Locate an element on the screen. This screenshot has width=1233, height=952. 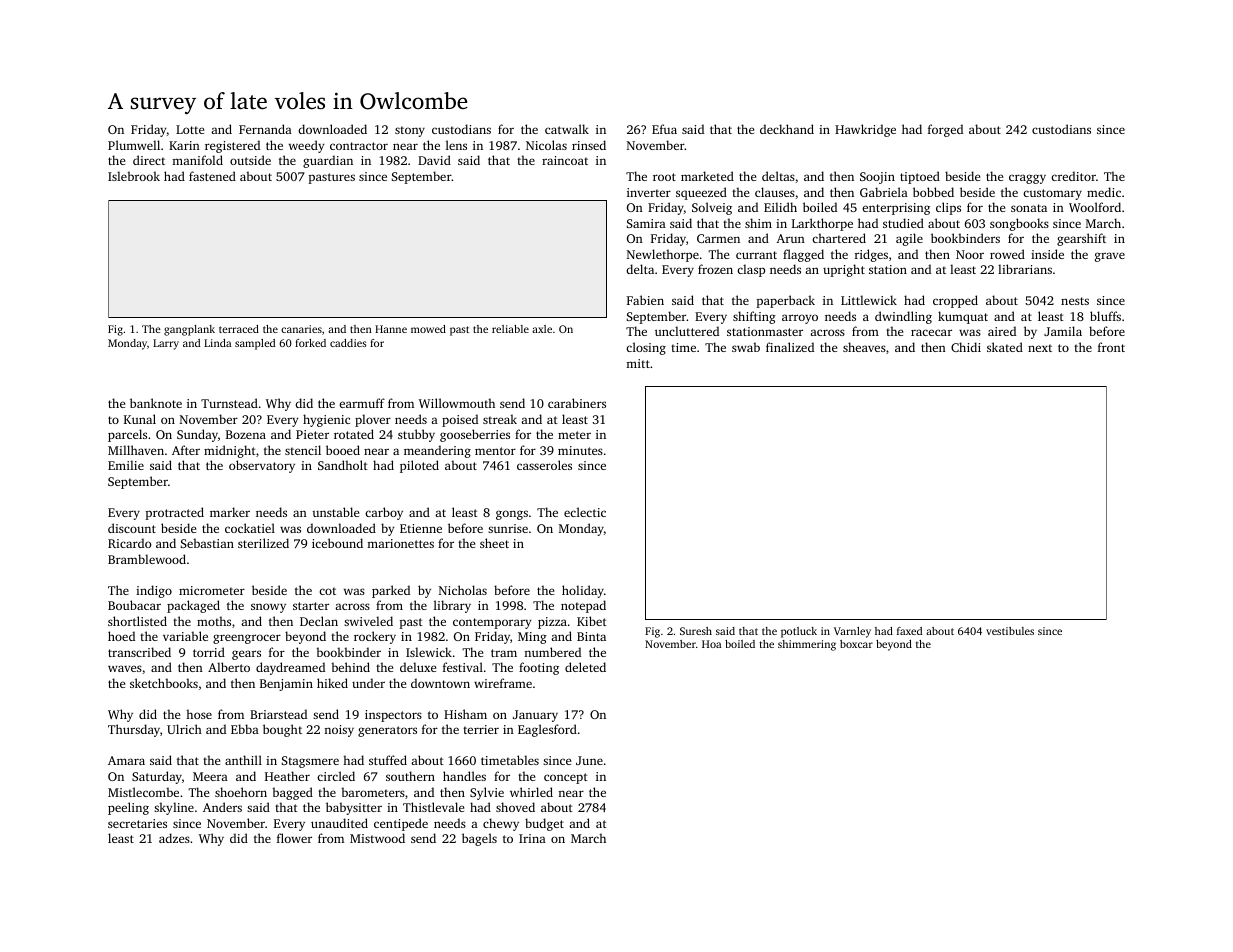
rowed is located at coordinates (1007, 254).
